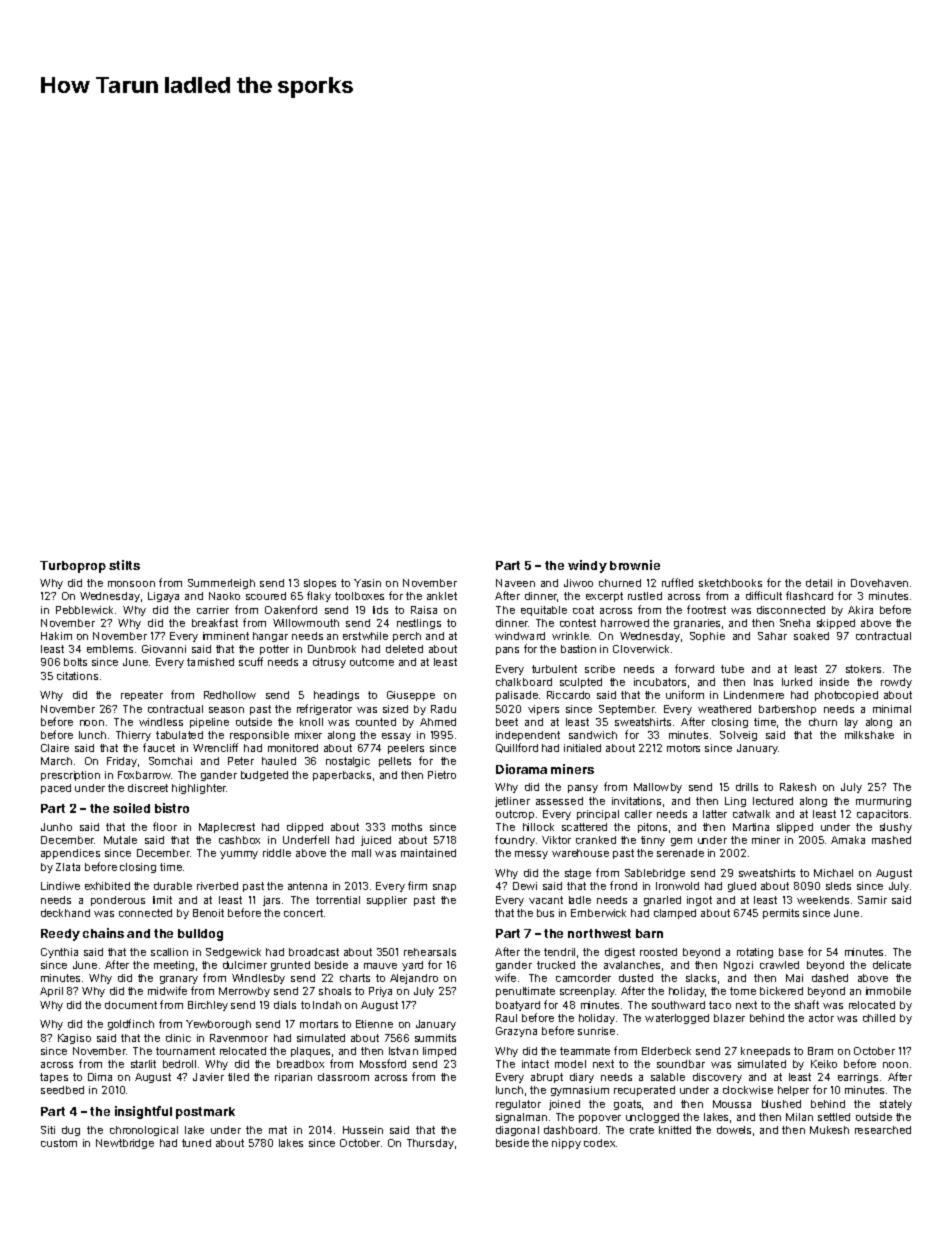 The width and height of the document is (952, 1233). I want to click on Giuseppe, so click(411, 696).
